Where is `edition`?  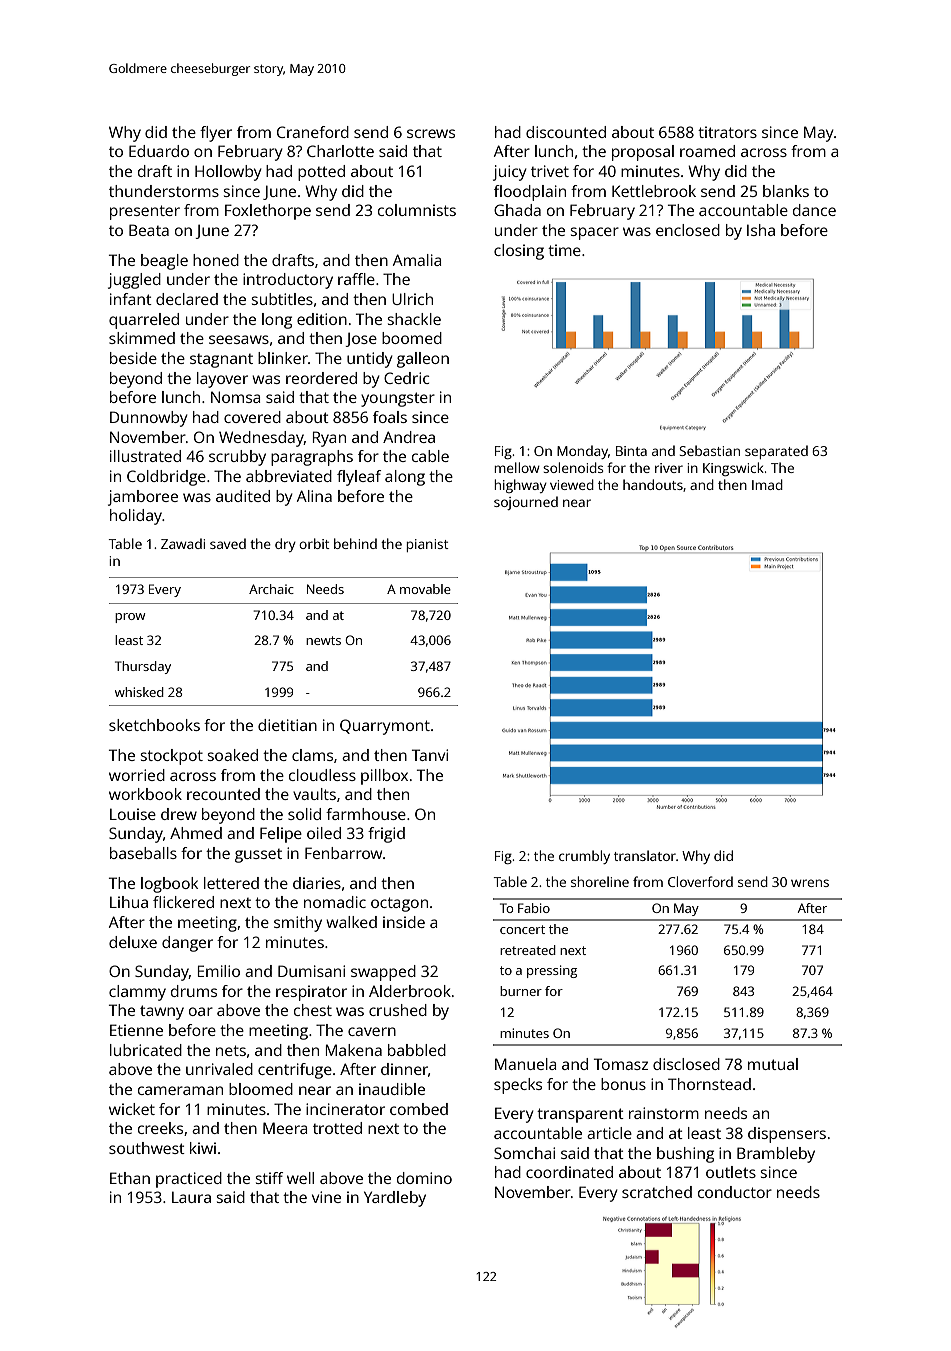 edition is located at coordinates (322, 319).
